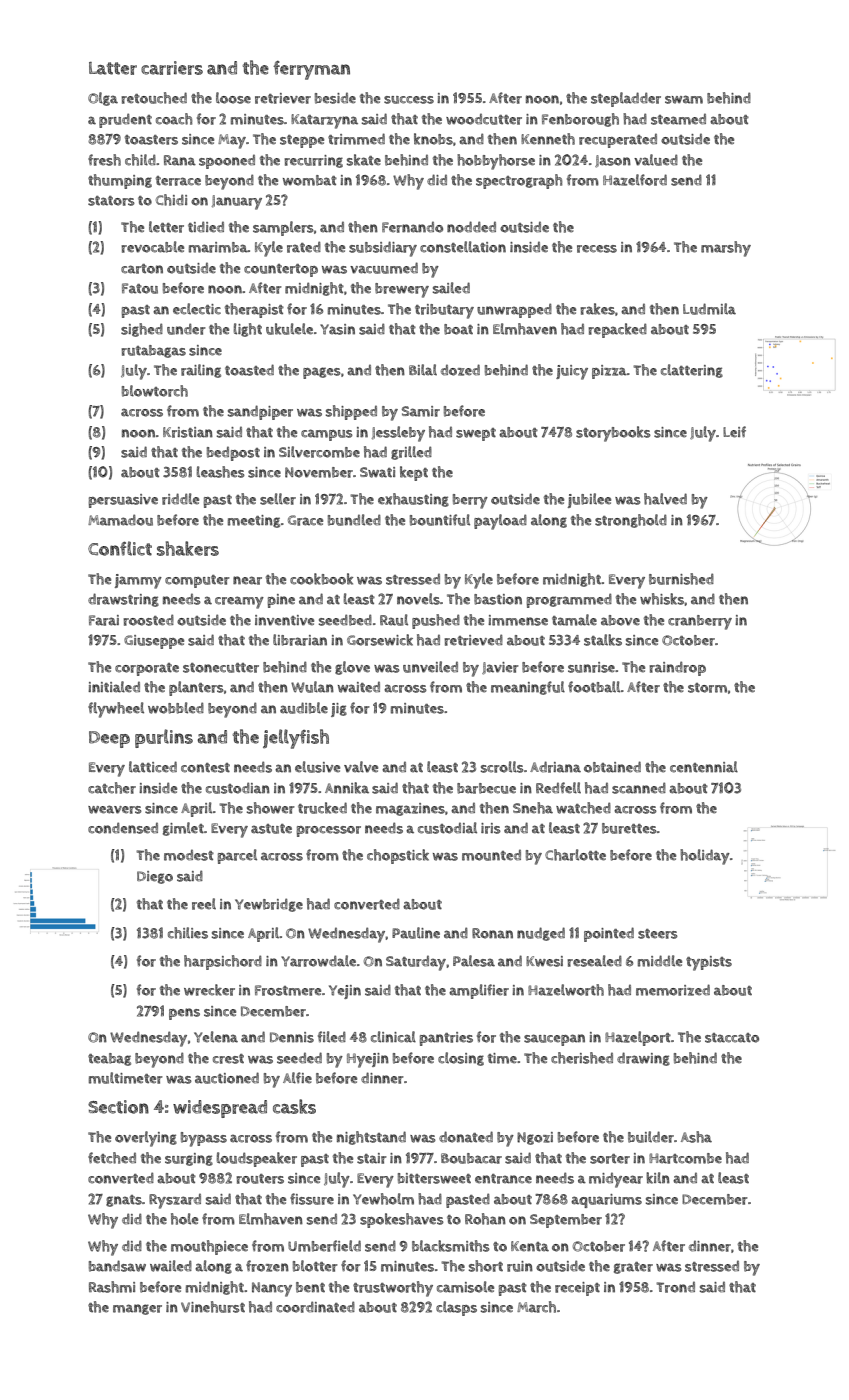 The width and height of the document is (849, 1400). Describe the element at coordinates (213, 1307) in the document. I see `Vinehurst` at that location.
